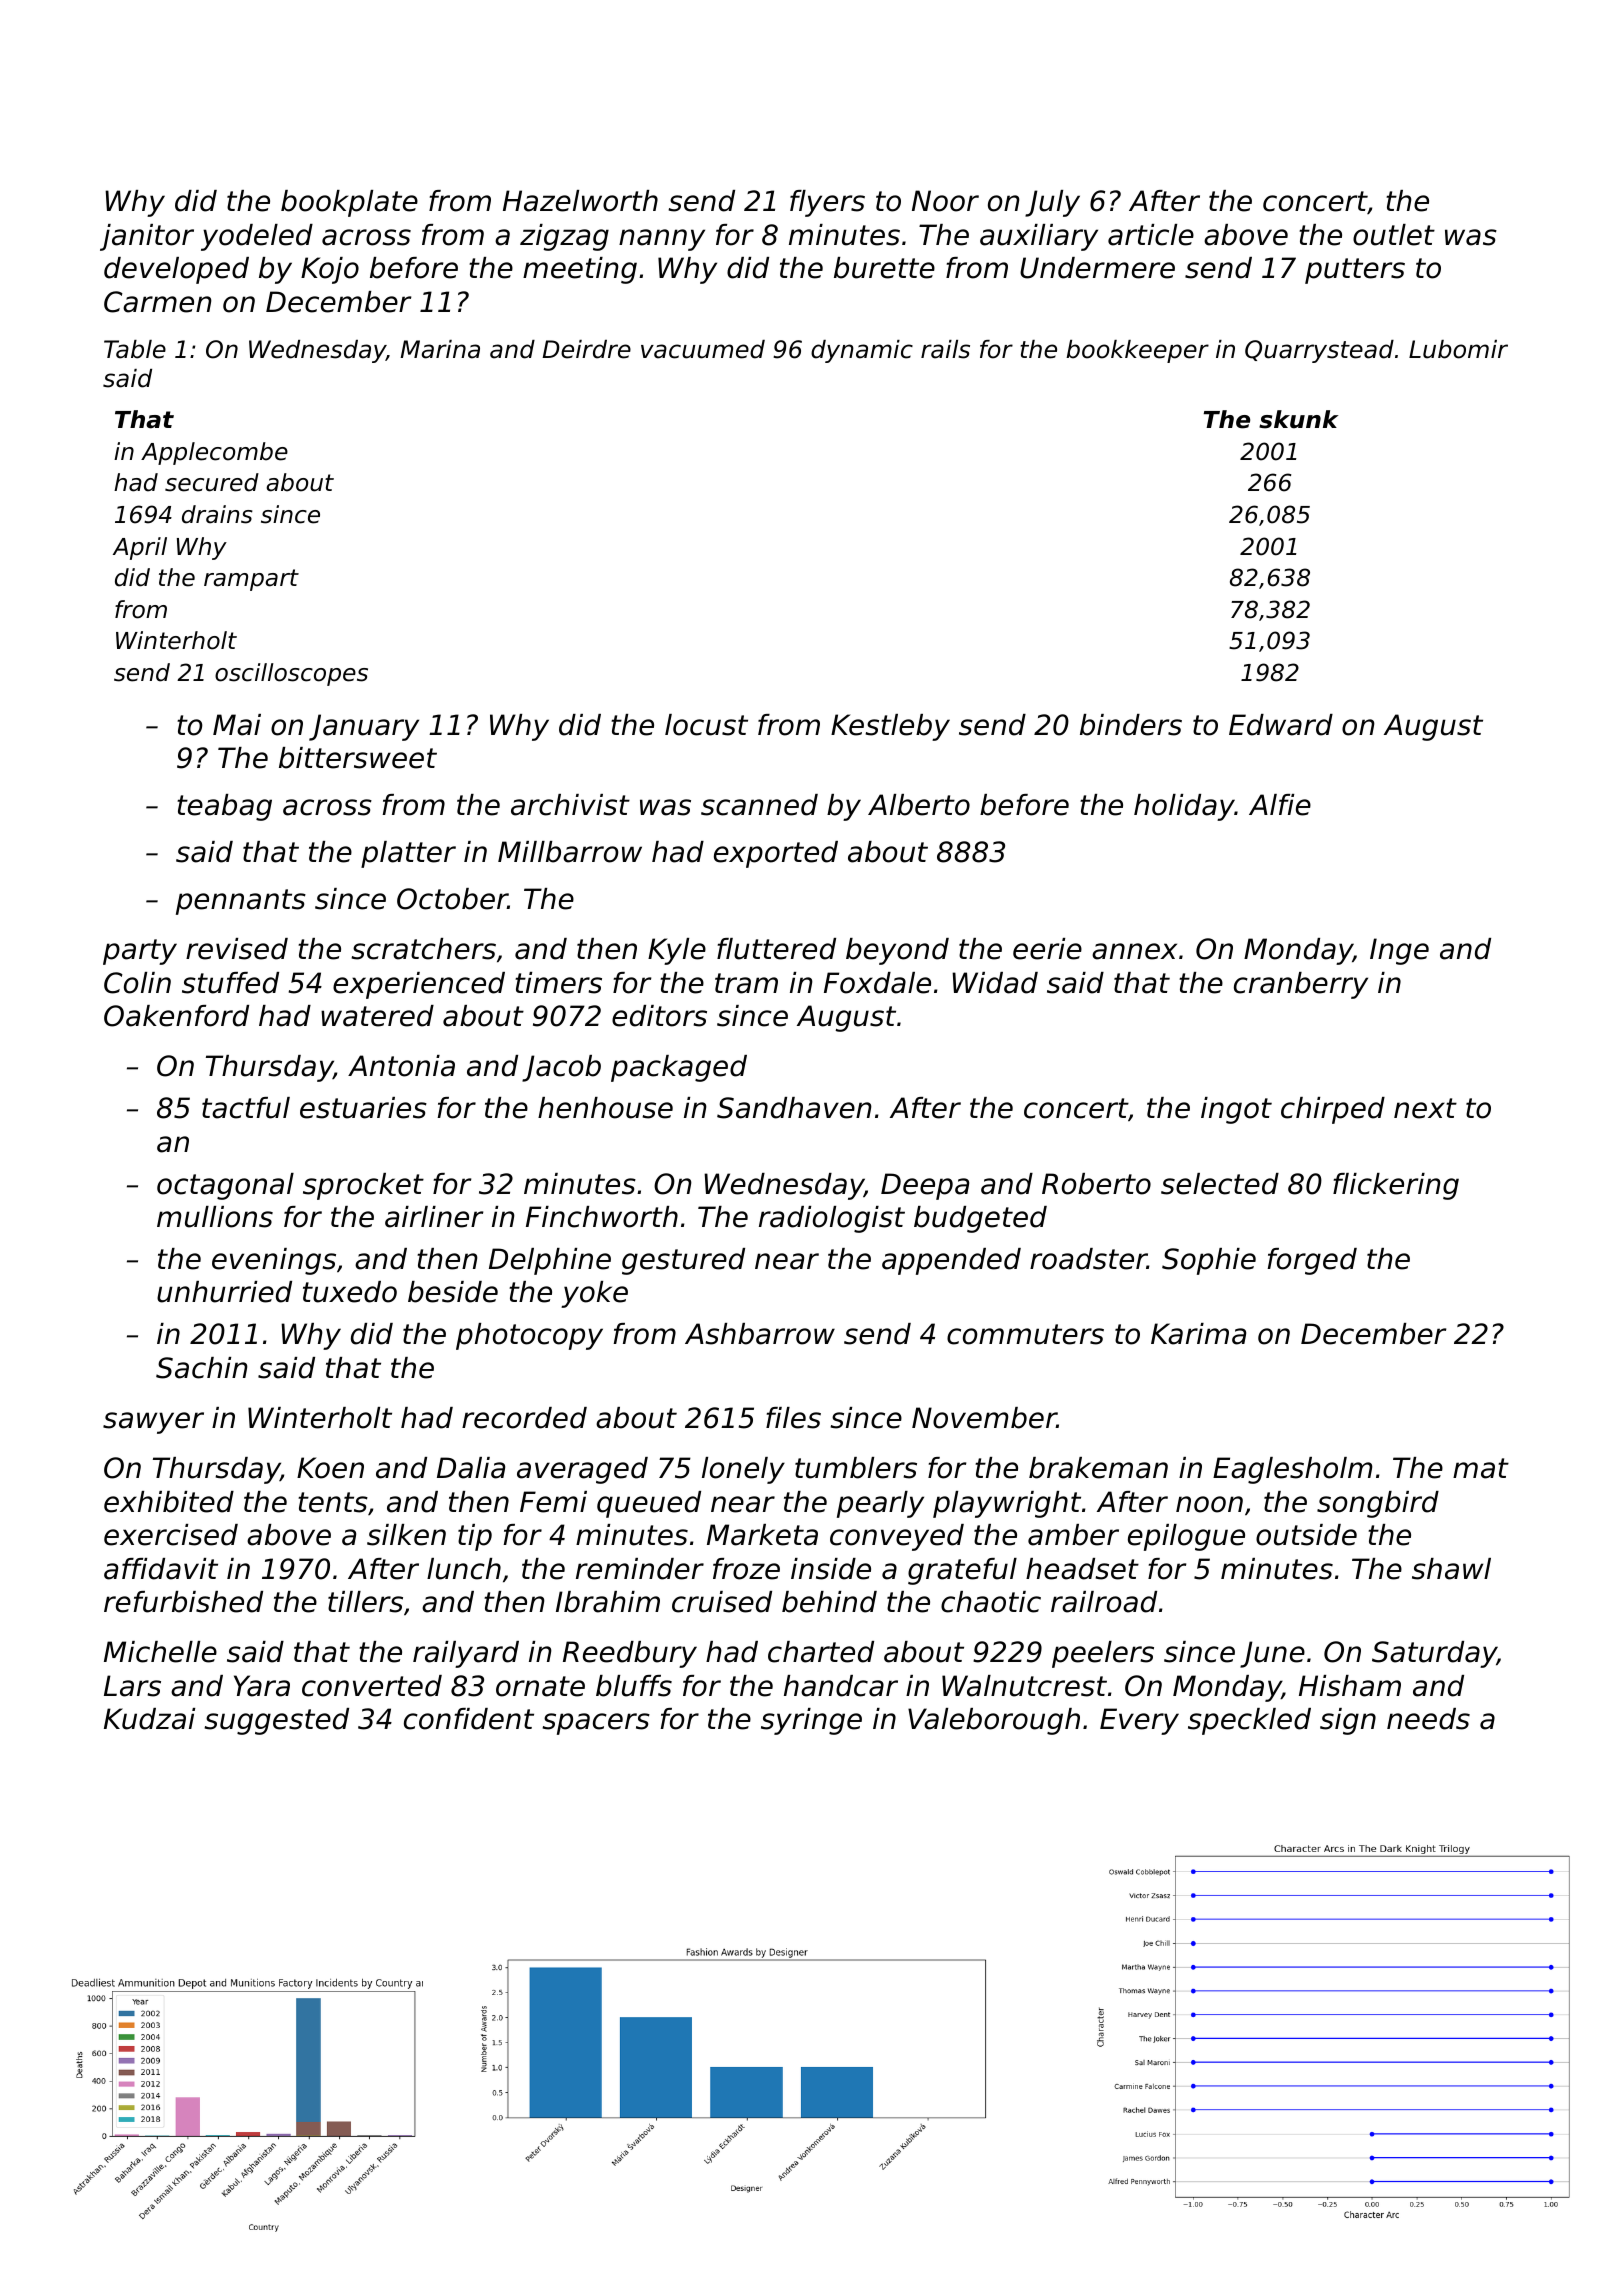  What do you see at coordinates (596, 1724) in the screenshot?
I see `spacers` at bounding box center [596, 1724].
